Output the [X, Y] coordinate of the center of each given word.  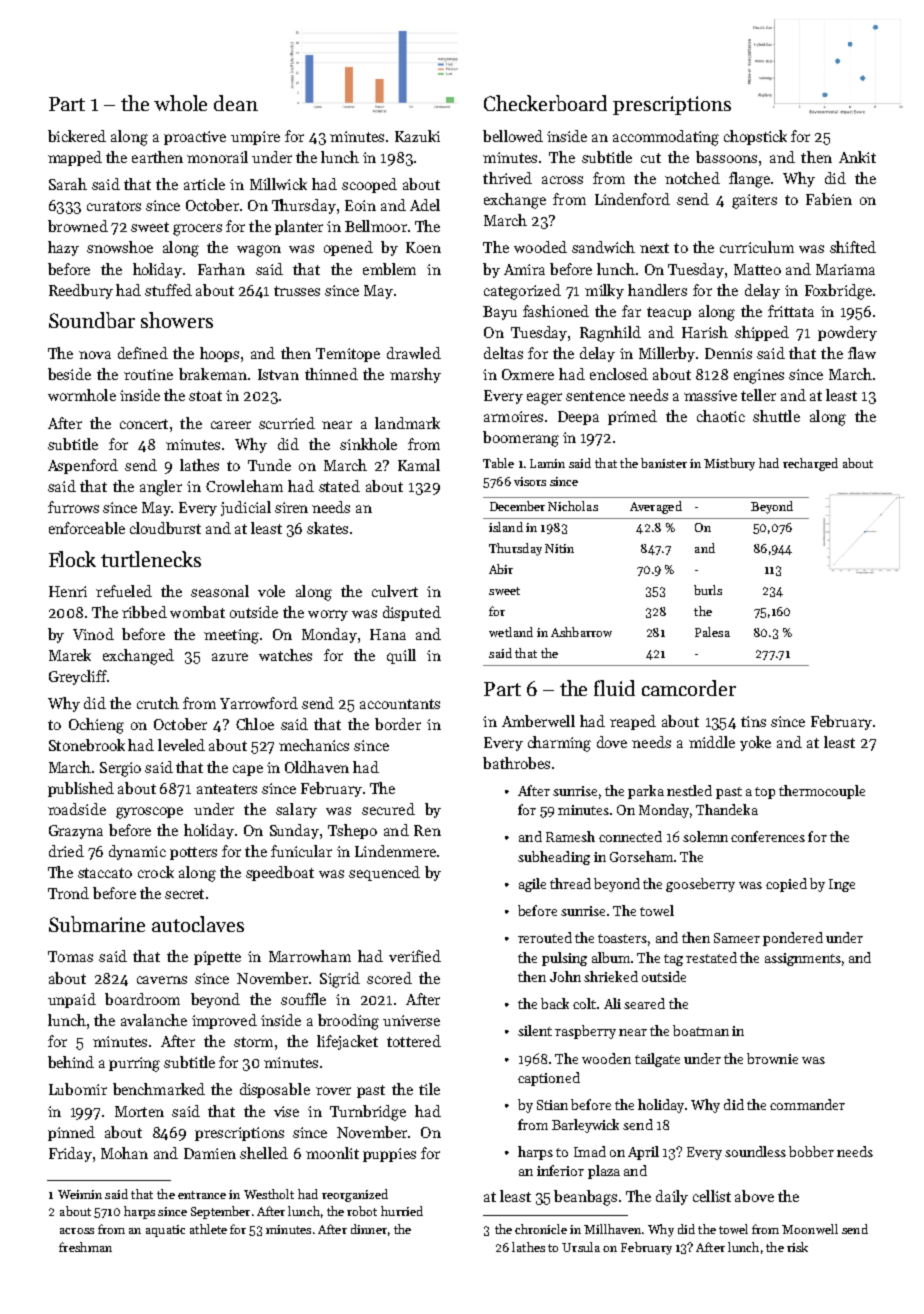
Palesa [712, 632]
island [506, 527]
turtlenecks [151, 559]
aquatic [165, 1231]
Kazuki [417, 136]
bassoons [726, 157]
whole [180, 103]
